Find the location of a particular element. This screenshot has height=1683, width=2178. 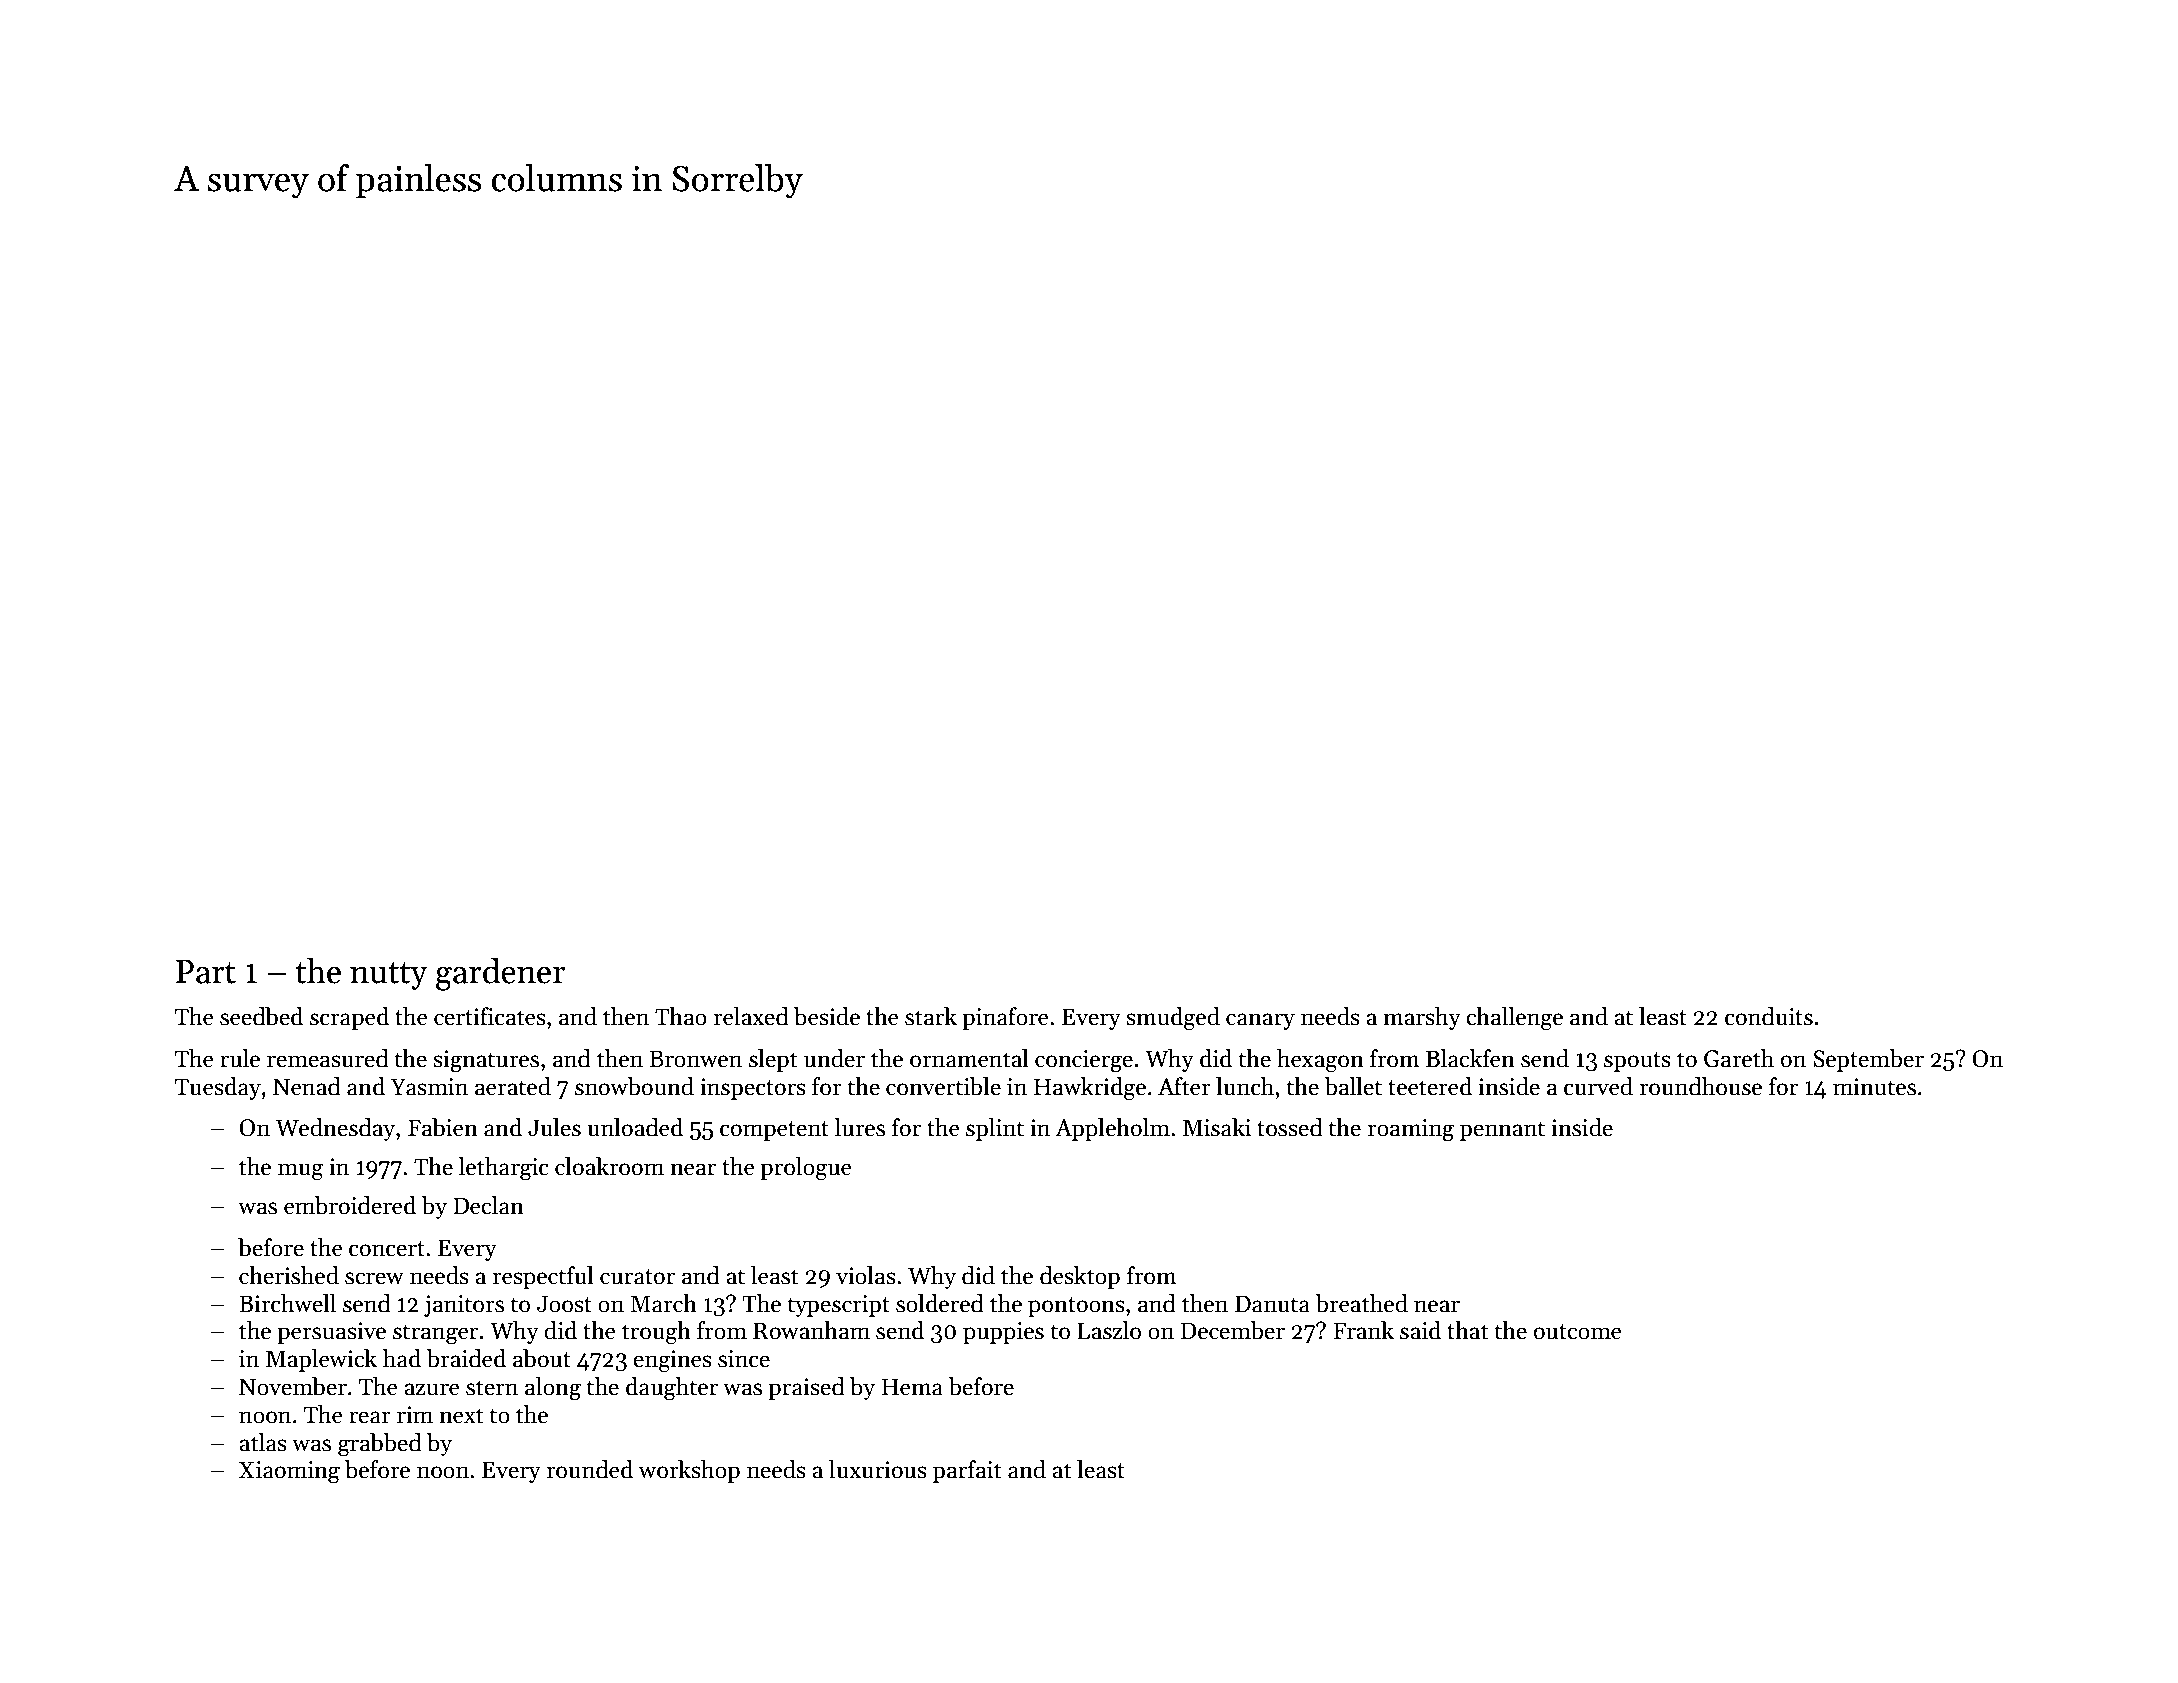

concierge is located at coordinates (1084, 1061).
